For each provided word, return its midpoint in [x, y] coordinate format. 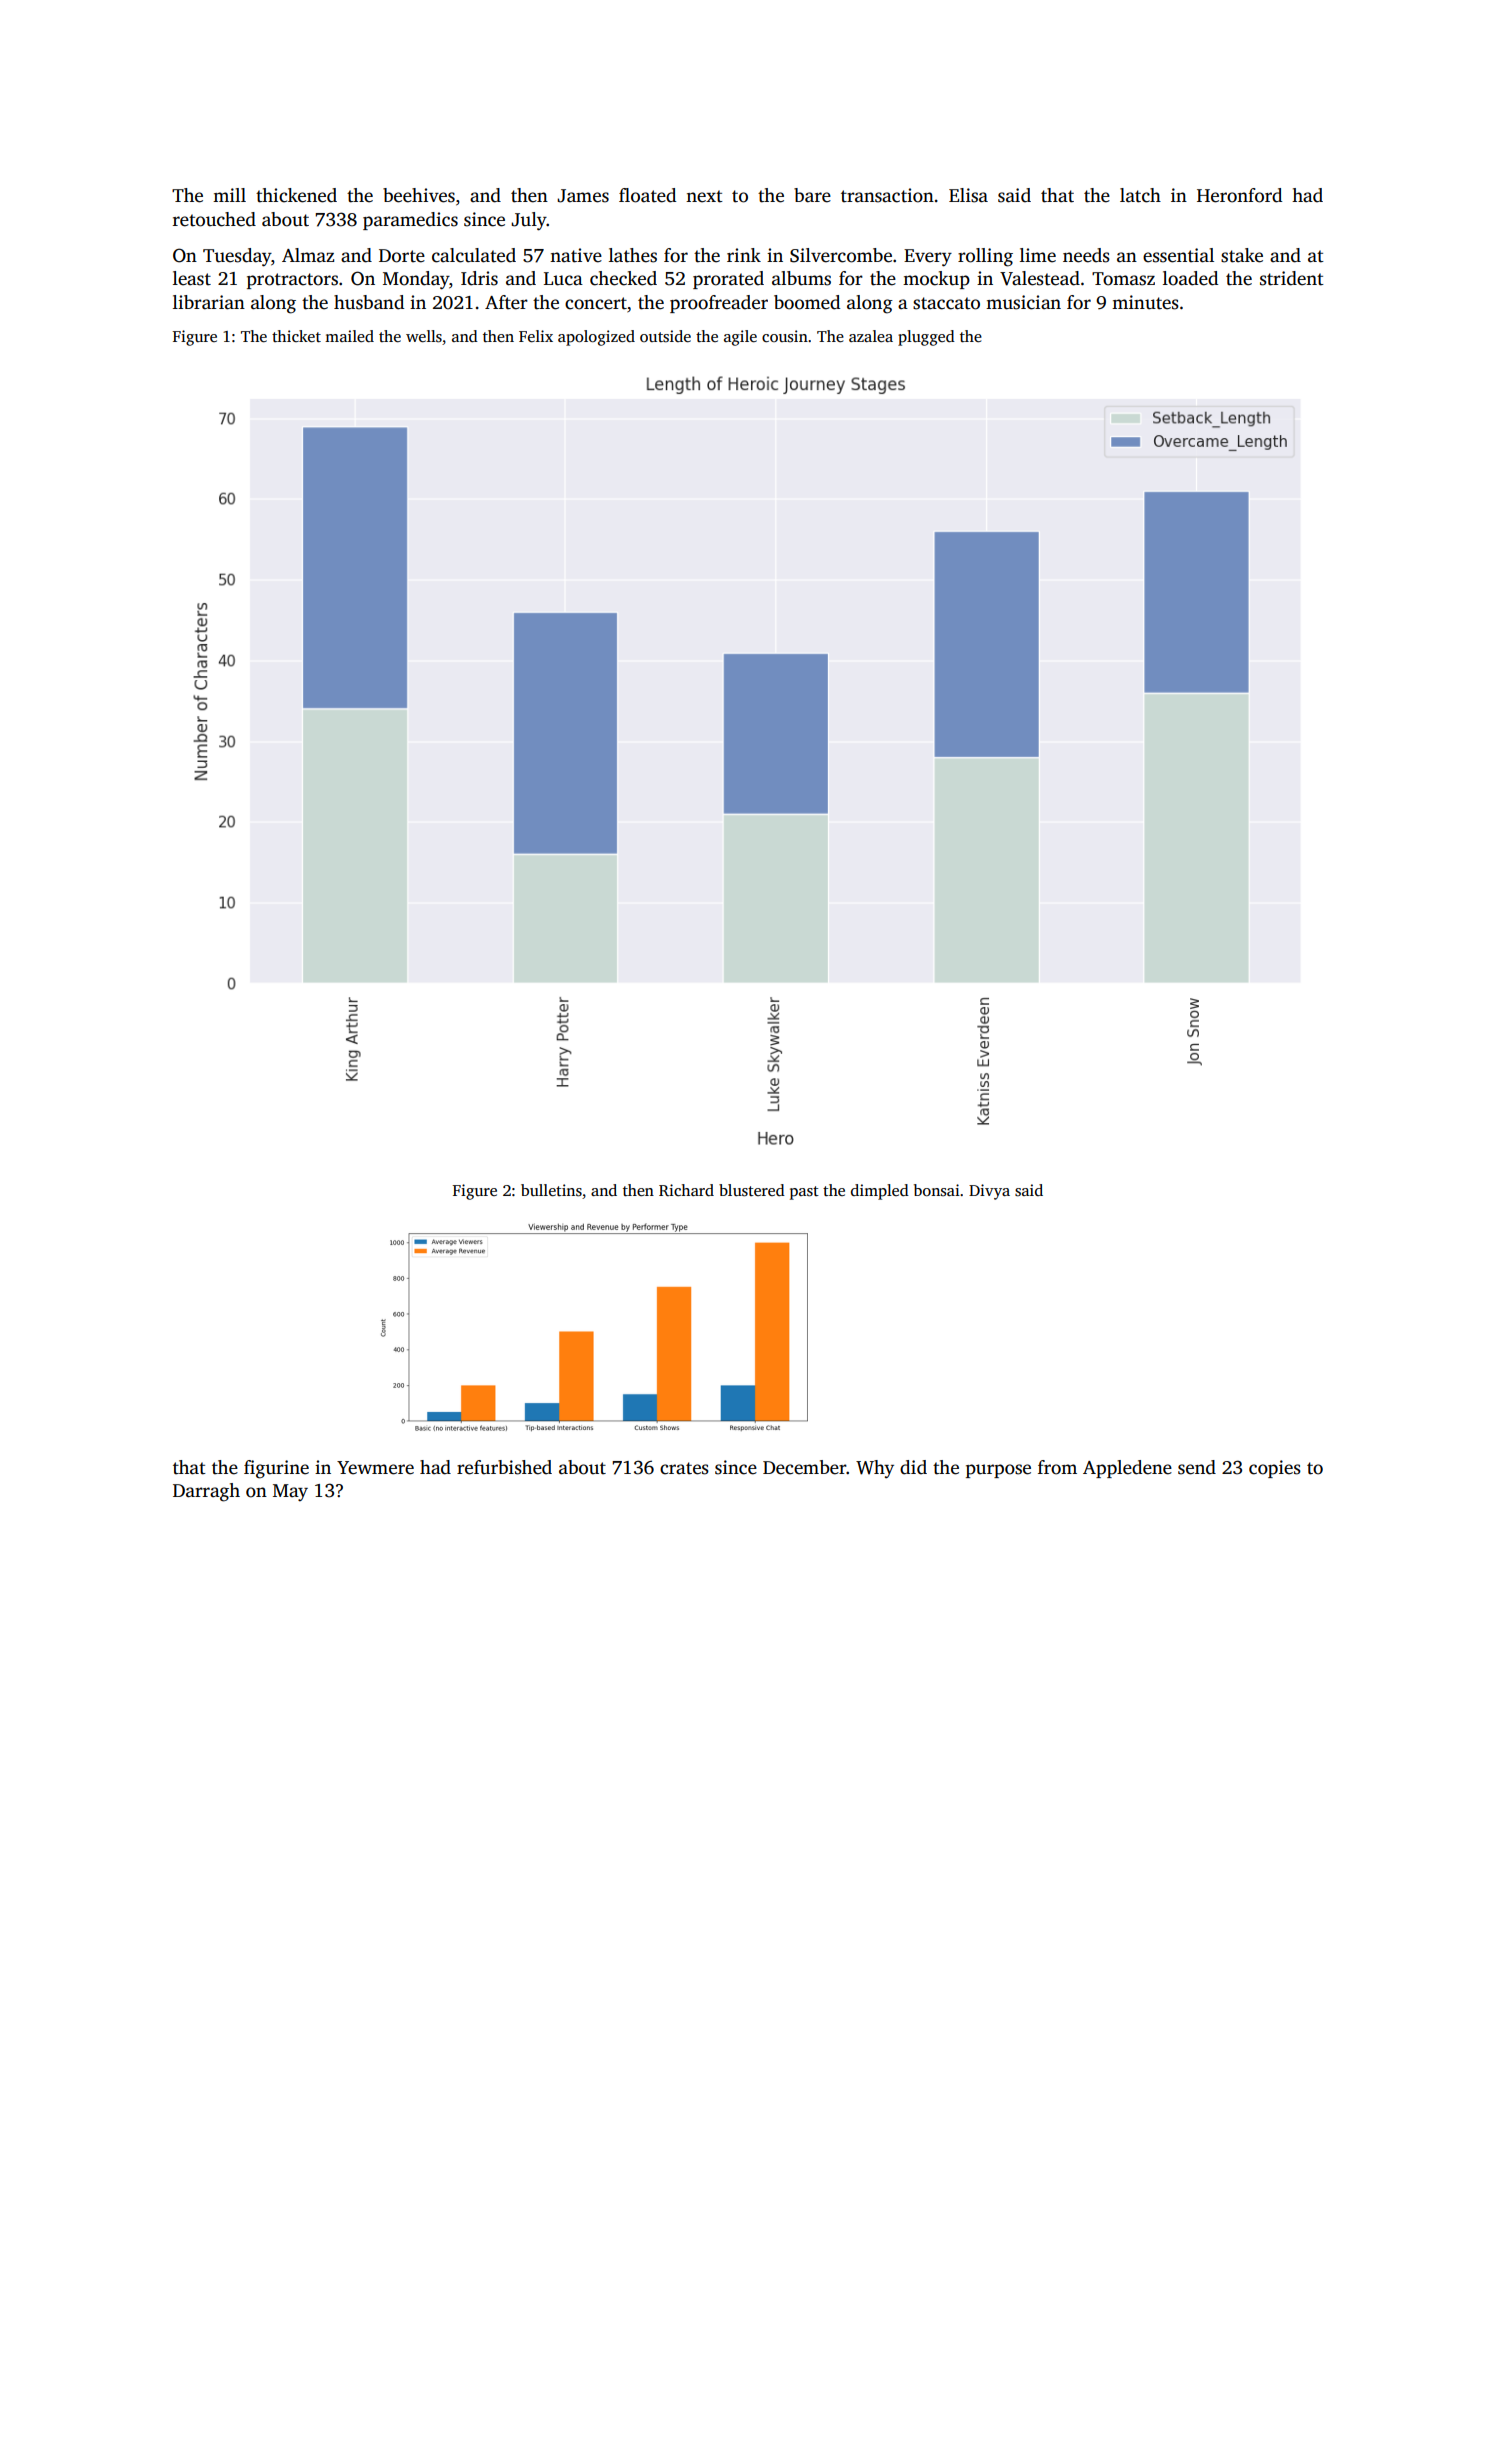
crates [684, 1468]
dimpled [880, 1192]
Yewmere [375, 1468]
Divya [989, 1192]
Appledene [1127, 1469]
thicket [296, 336]
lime [1038, 255]
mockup [936, 280]
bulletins [551, 1190]
